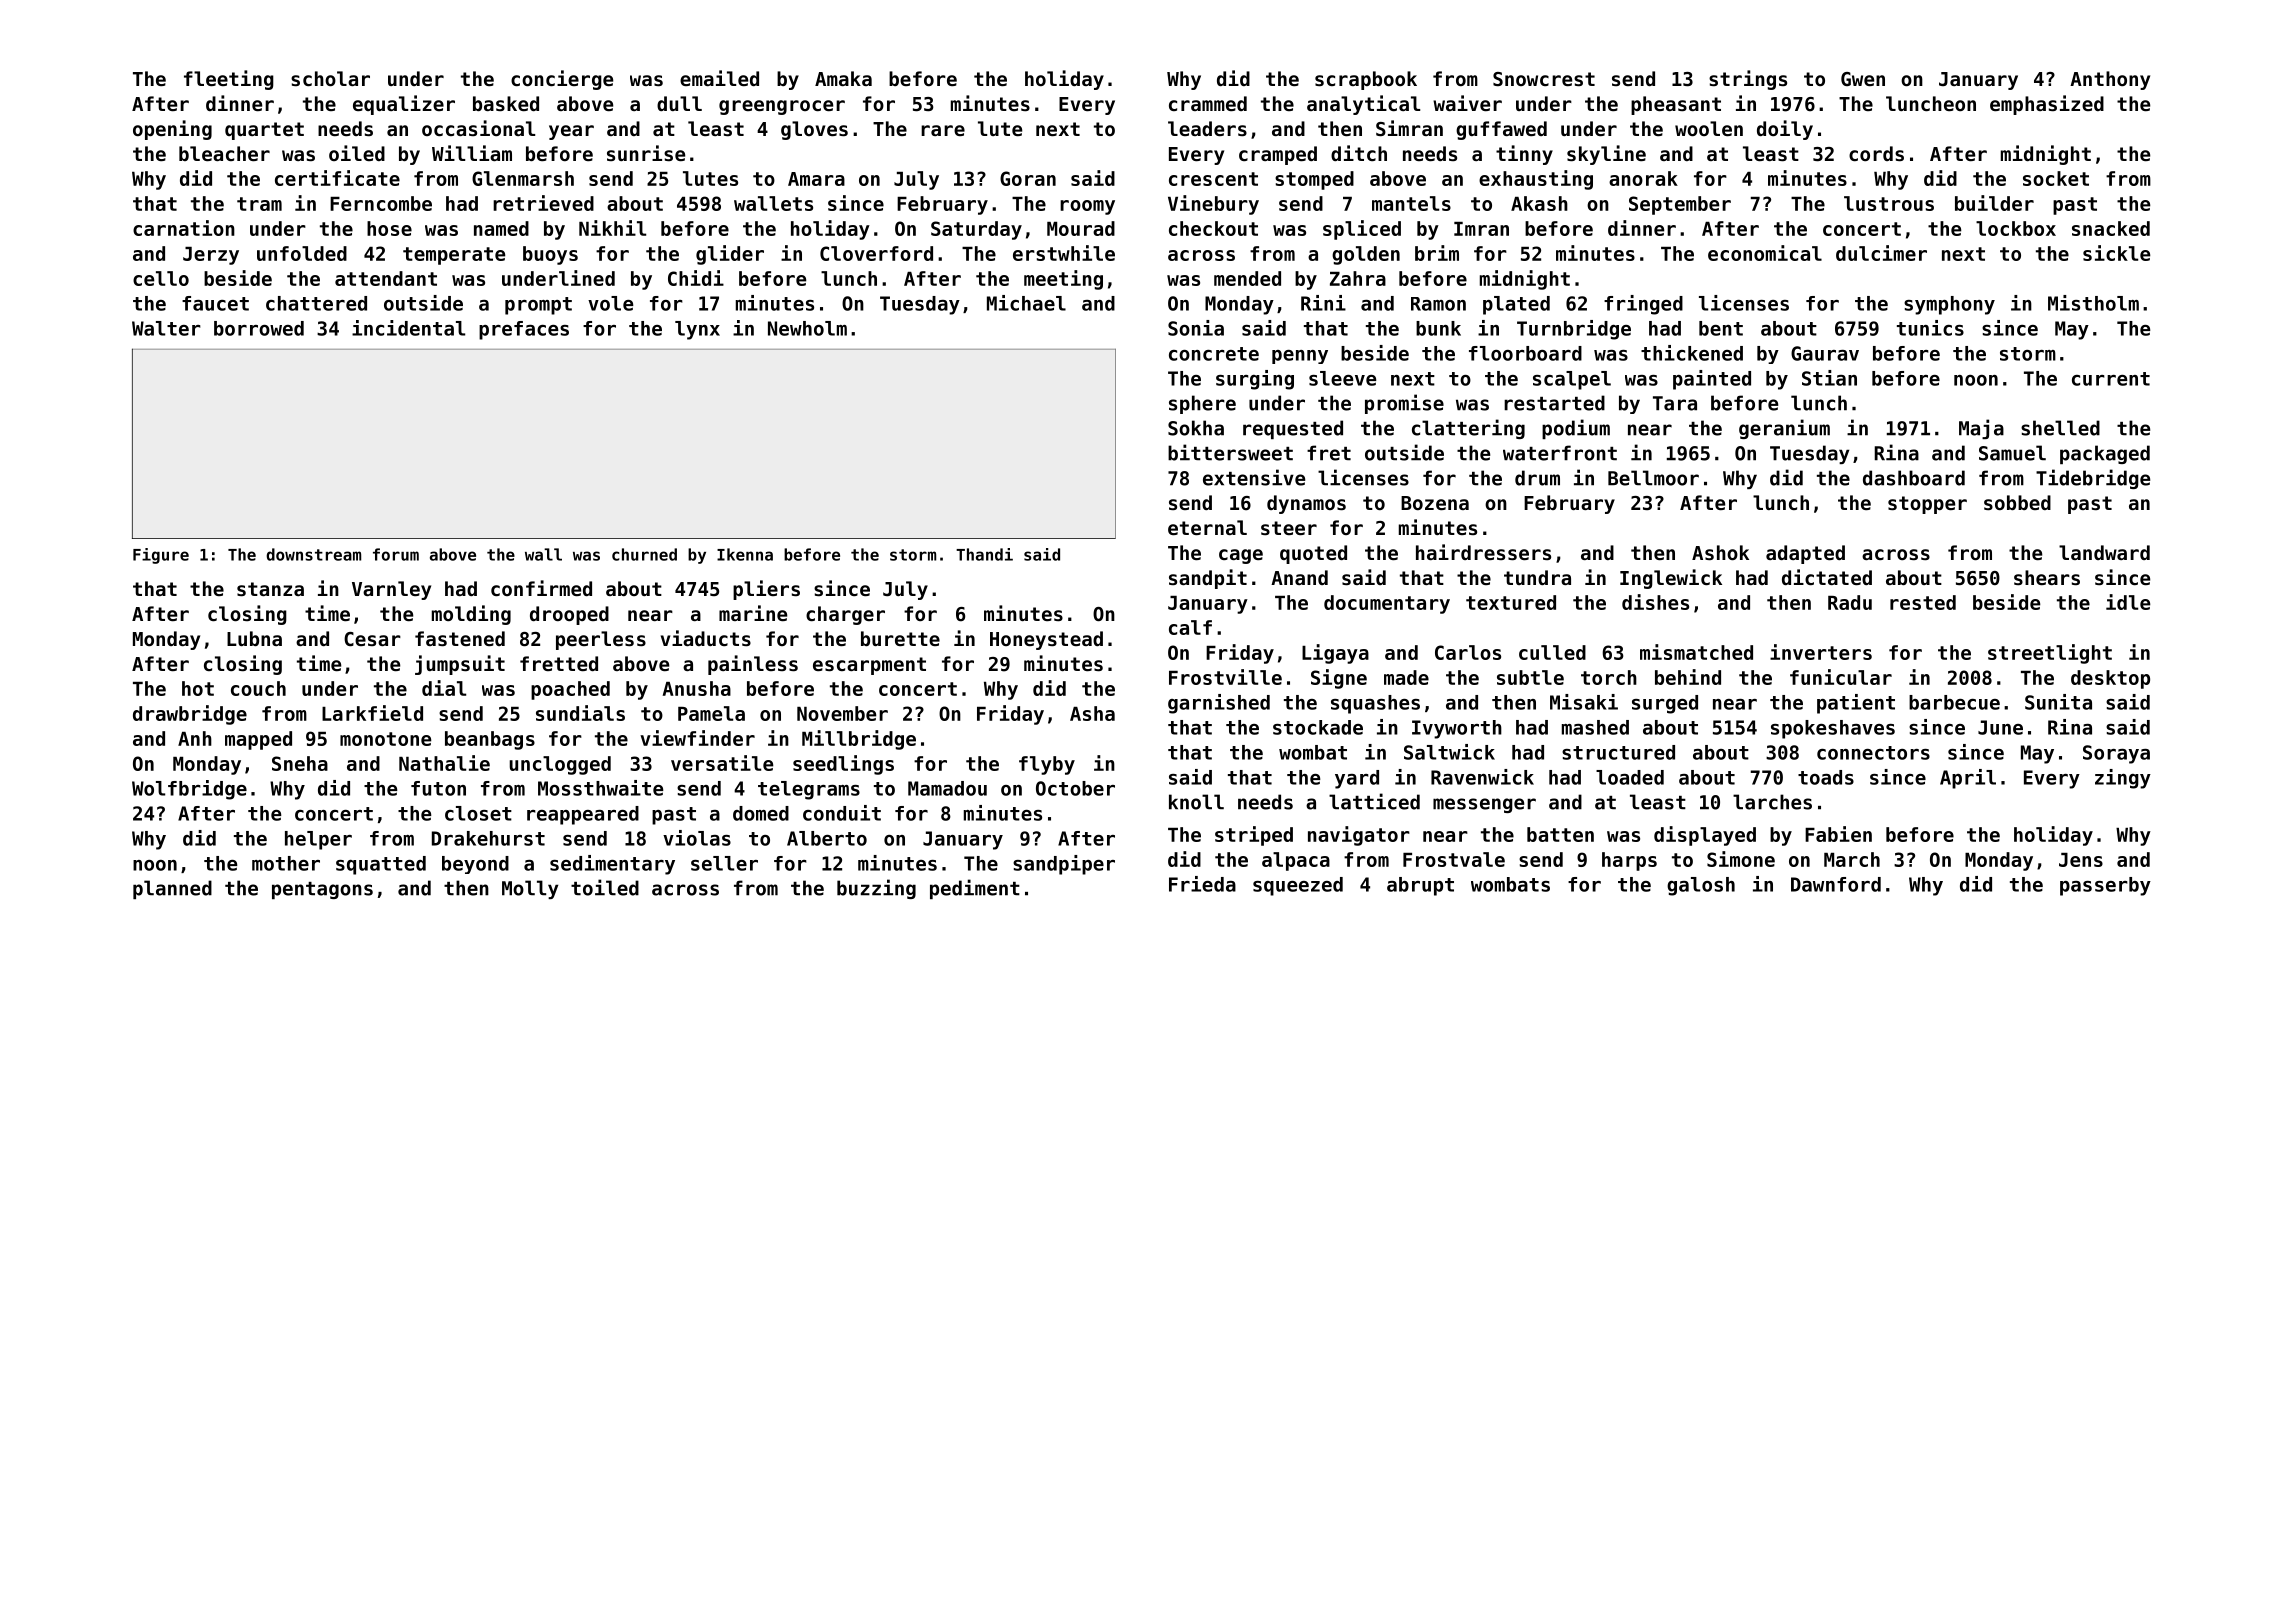 Image resolution: width=2283 pixels, height=1615 pixels. What do you see at coordinates (1406, 677) in the image?
I see `made` at bounding box center [1406, 677].
